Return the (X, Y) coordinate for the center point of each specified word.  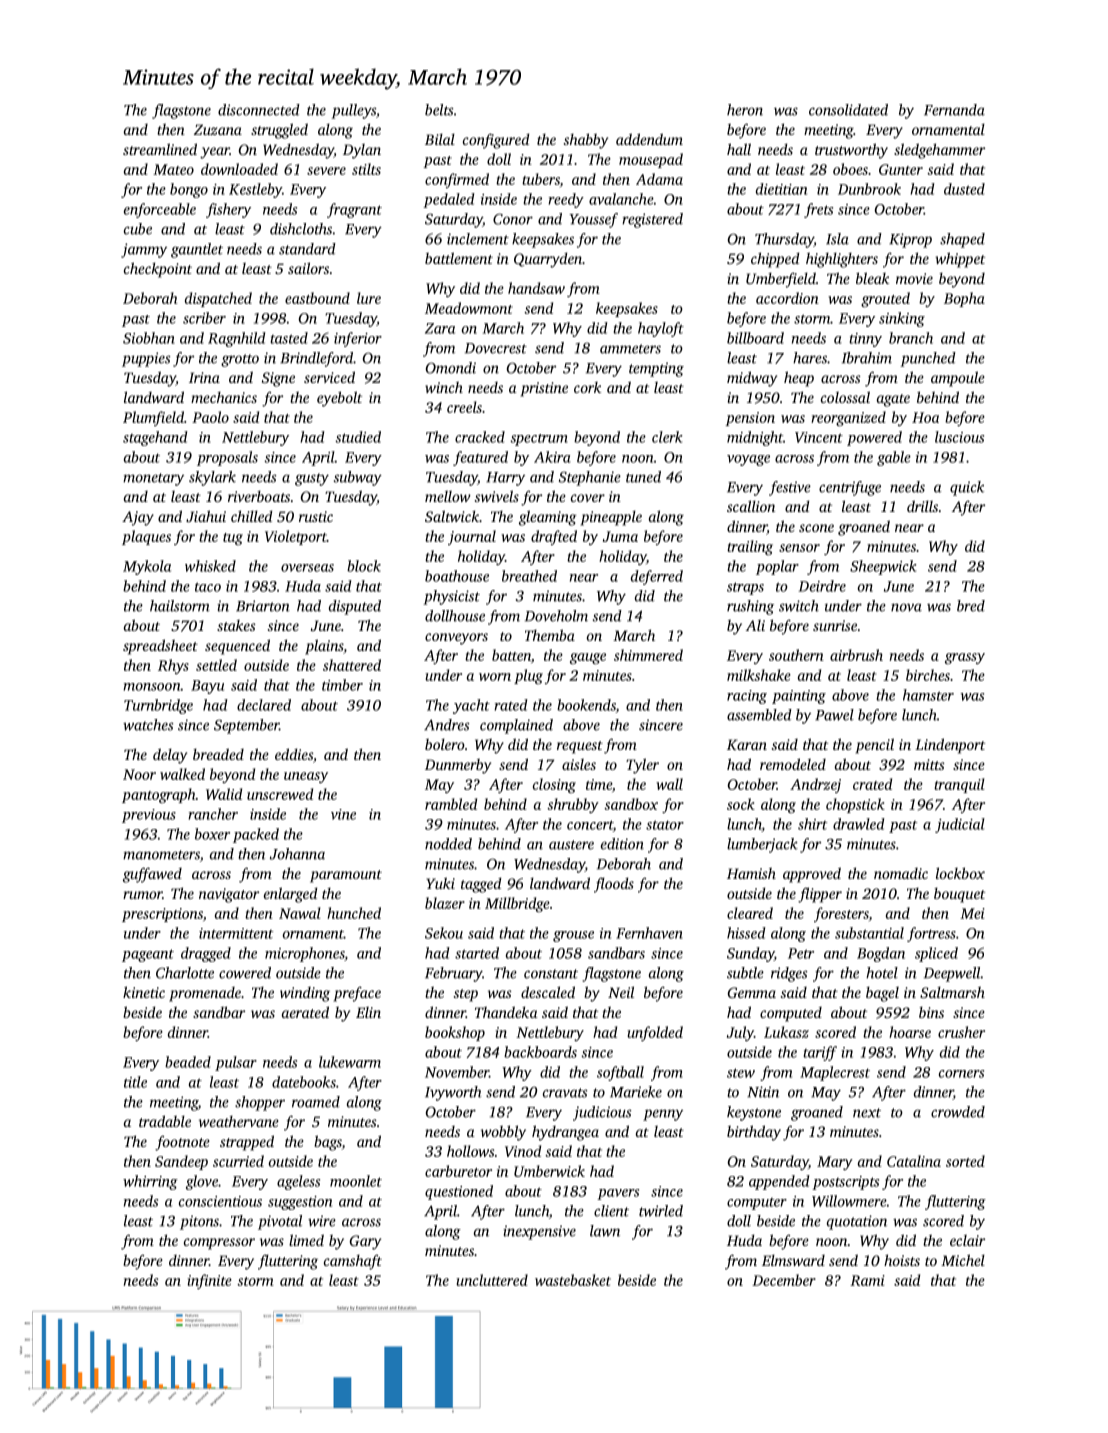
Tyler (642, 766)
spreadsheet (160, 647)
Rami (867, 1280)
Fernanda (954, 110)
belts (439, 110)
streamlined (160, 149)
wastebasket (573, 1280)
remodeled (793, 764)
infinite (209, 1281)
